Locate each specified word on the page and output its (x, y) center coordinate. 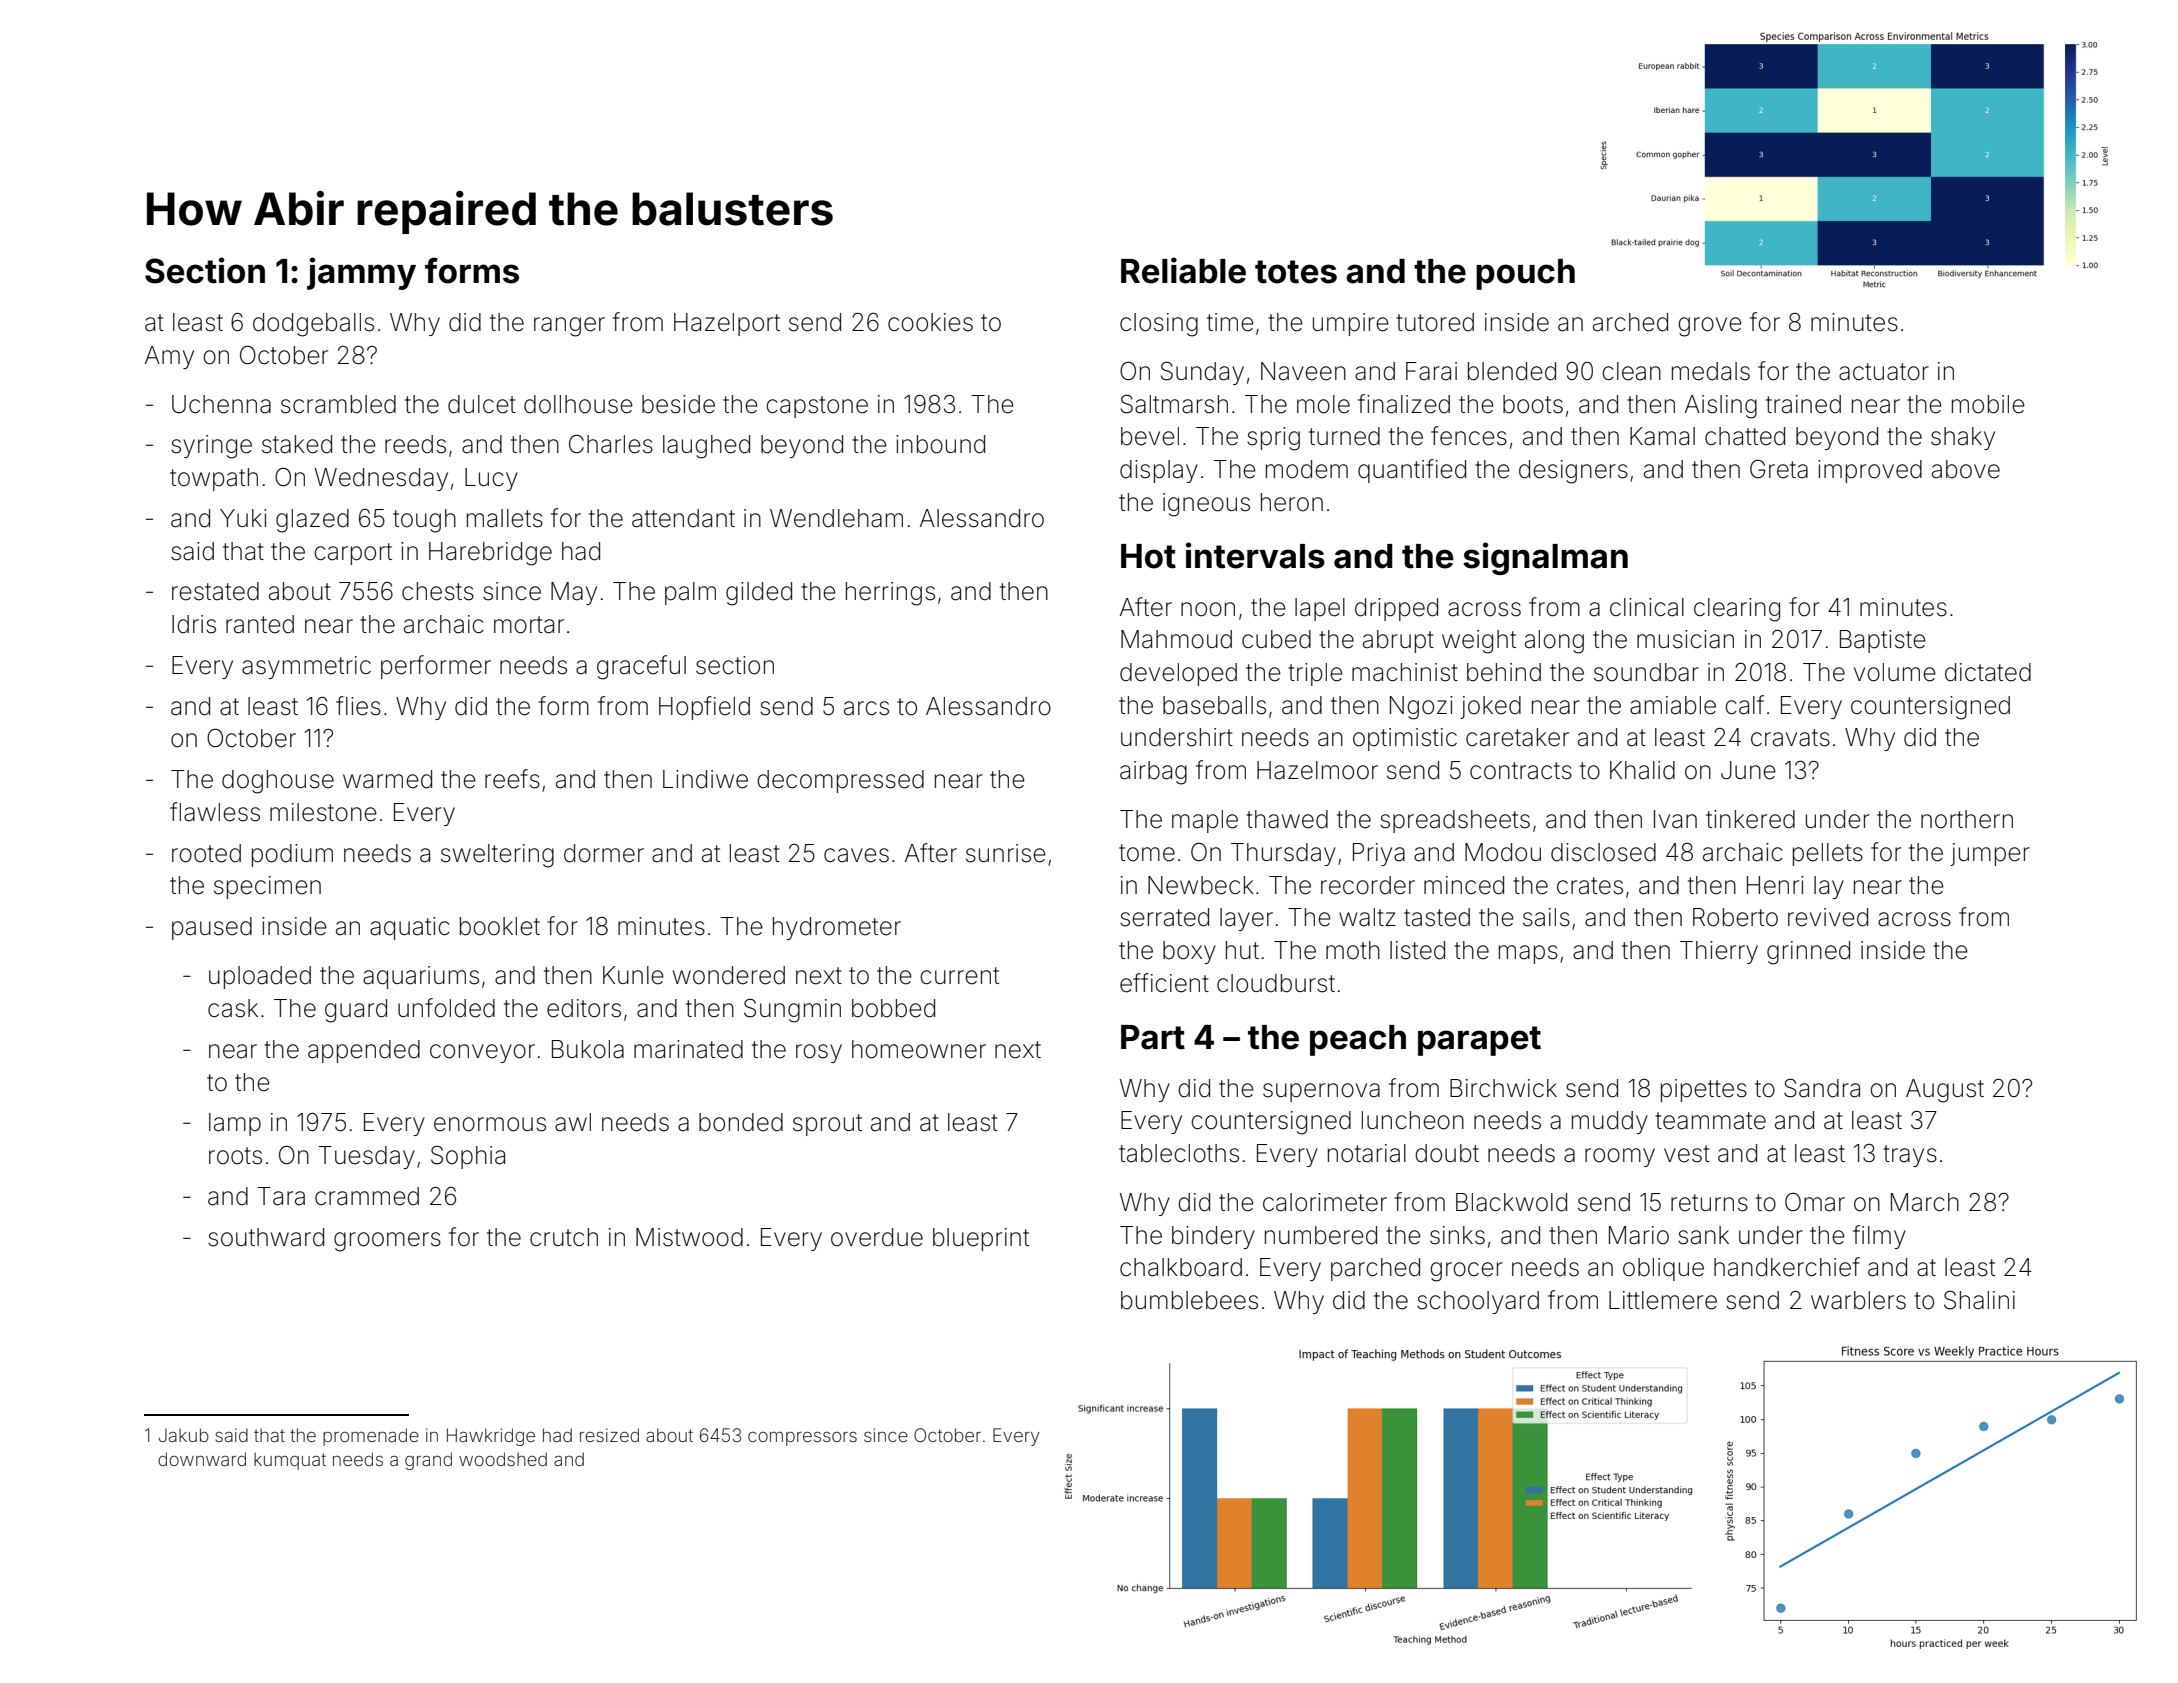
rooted (206, 853)
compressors (802, 1438)
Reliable (1183, 270)
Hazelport (727, 324)
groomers (387, 1242)
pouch (1525, 274)
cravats (1790, 738)
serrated (1164, 917)
